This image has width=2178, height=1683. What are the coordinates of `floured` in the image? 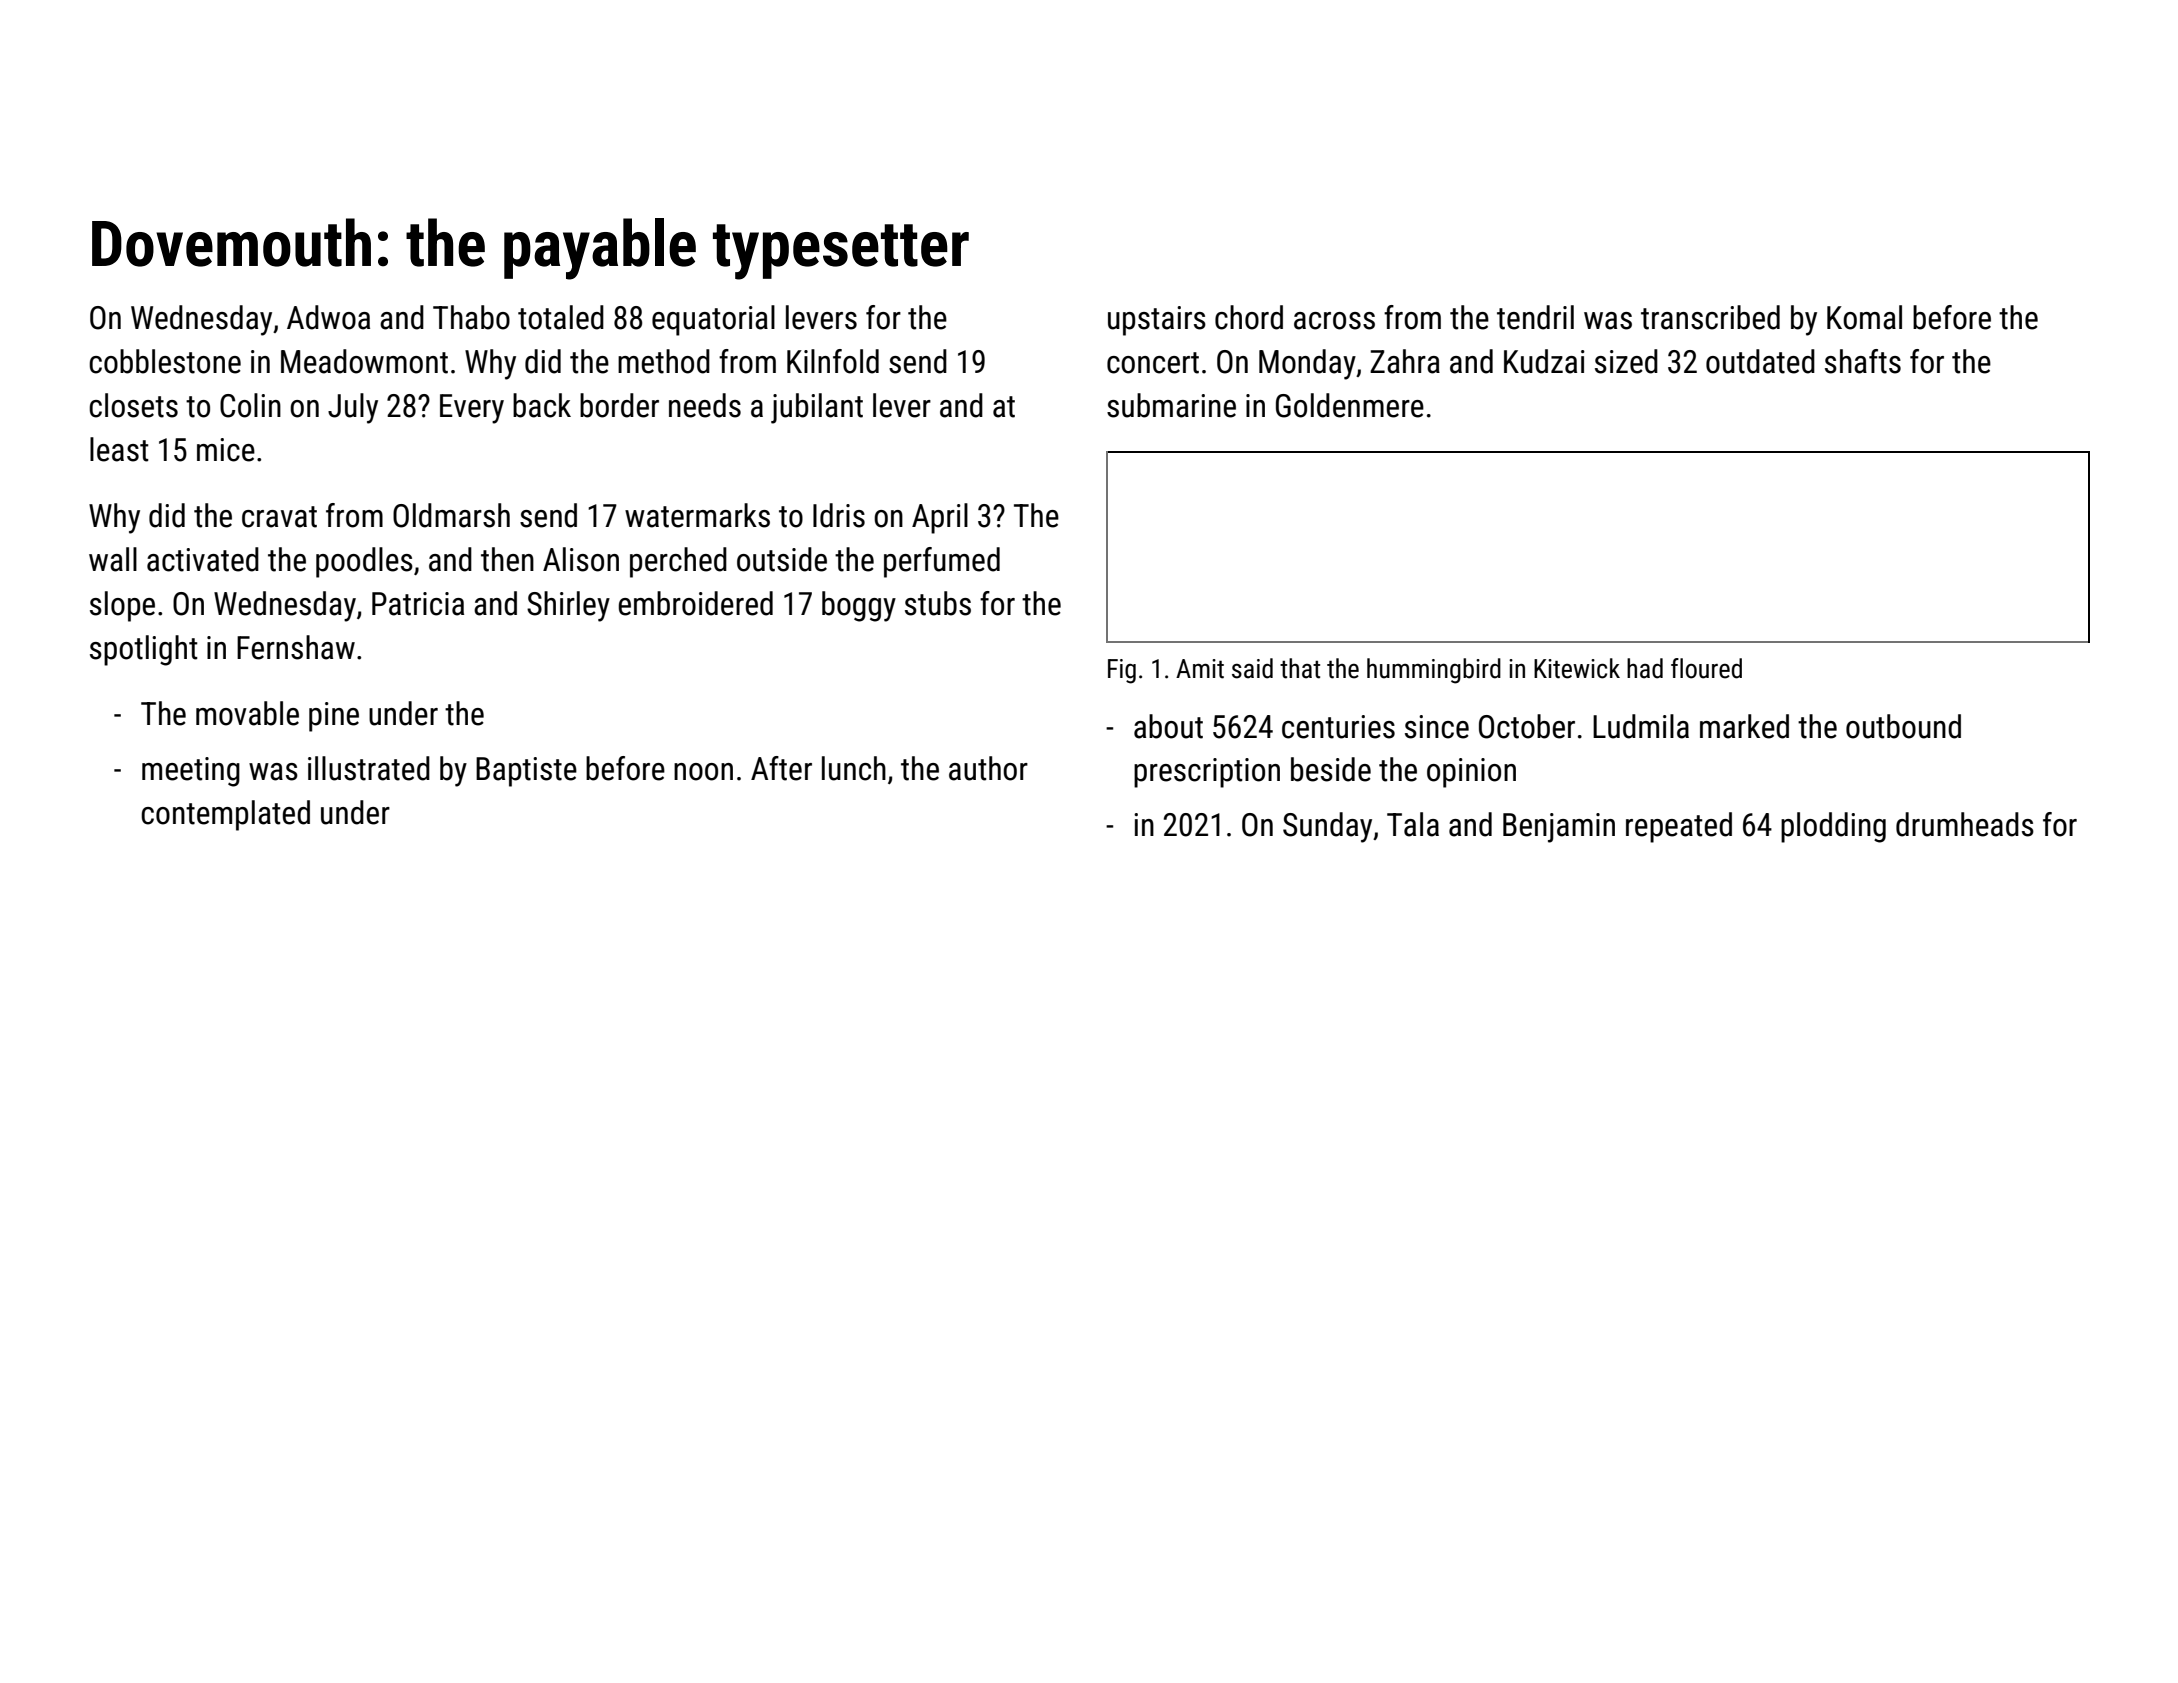 It's located at (1706, 668).
